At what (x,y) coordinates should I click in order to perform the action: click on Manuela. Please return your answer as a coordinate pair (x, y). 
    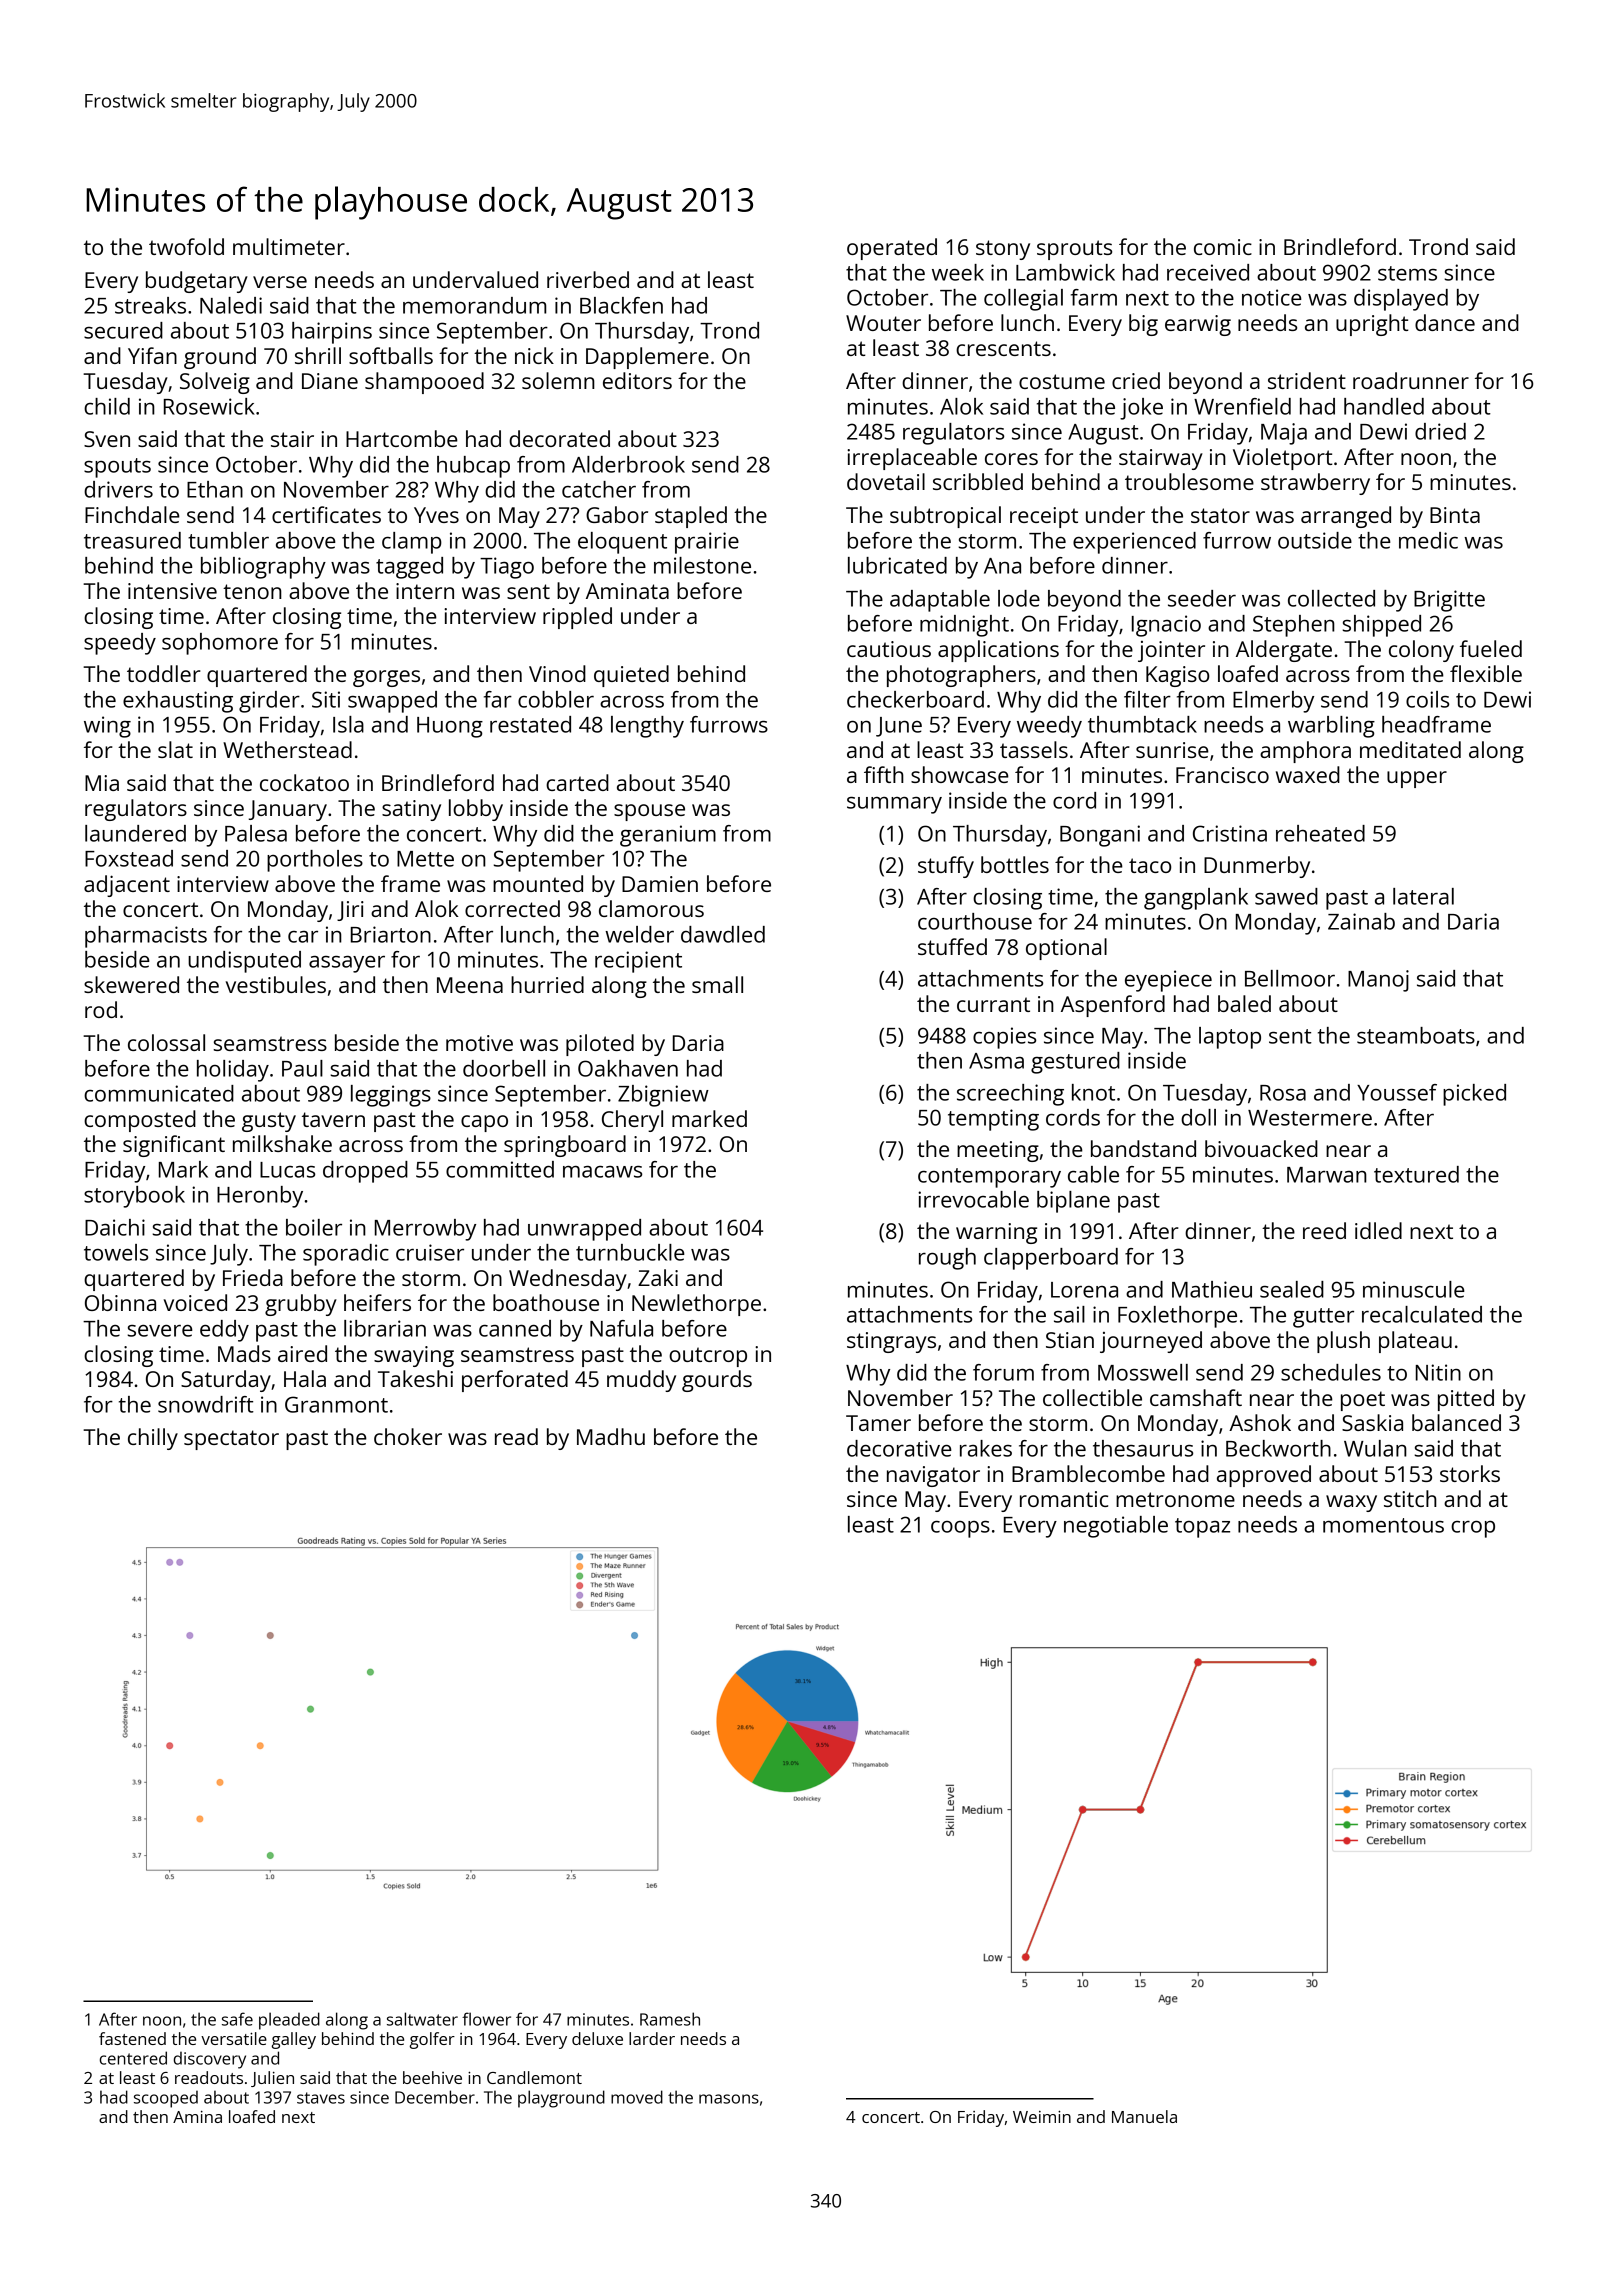
    Looking at the image, I should click on (1144, 2116).
